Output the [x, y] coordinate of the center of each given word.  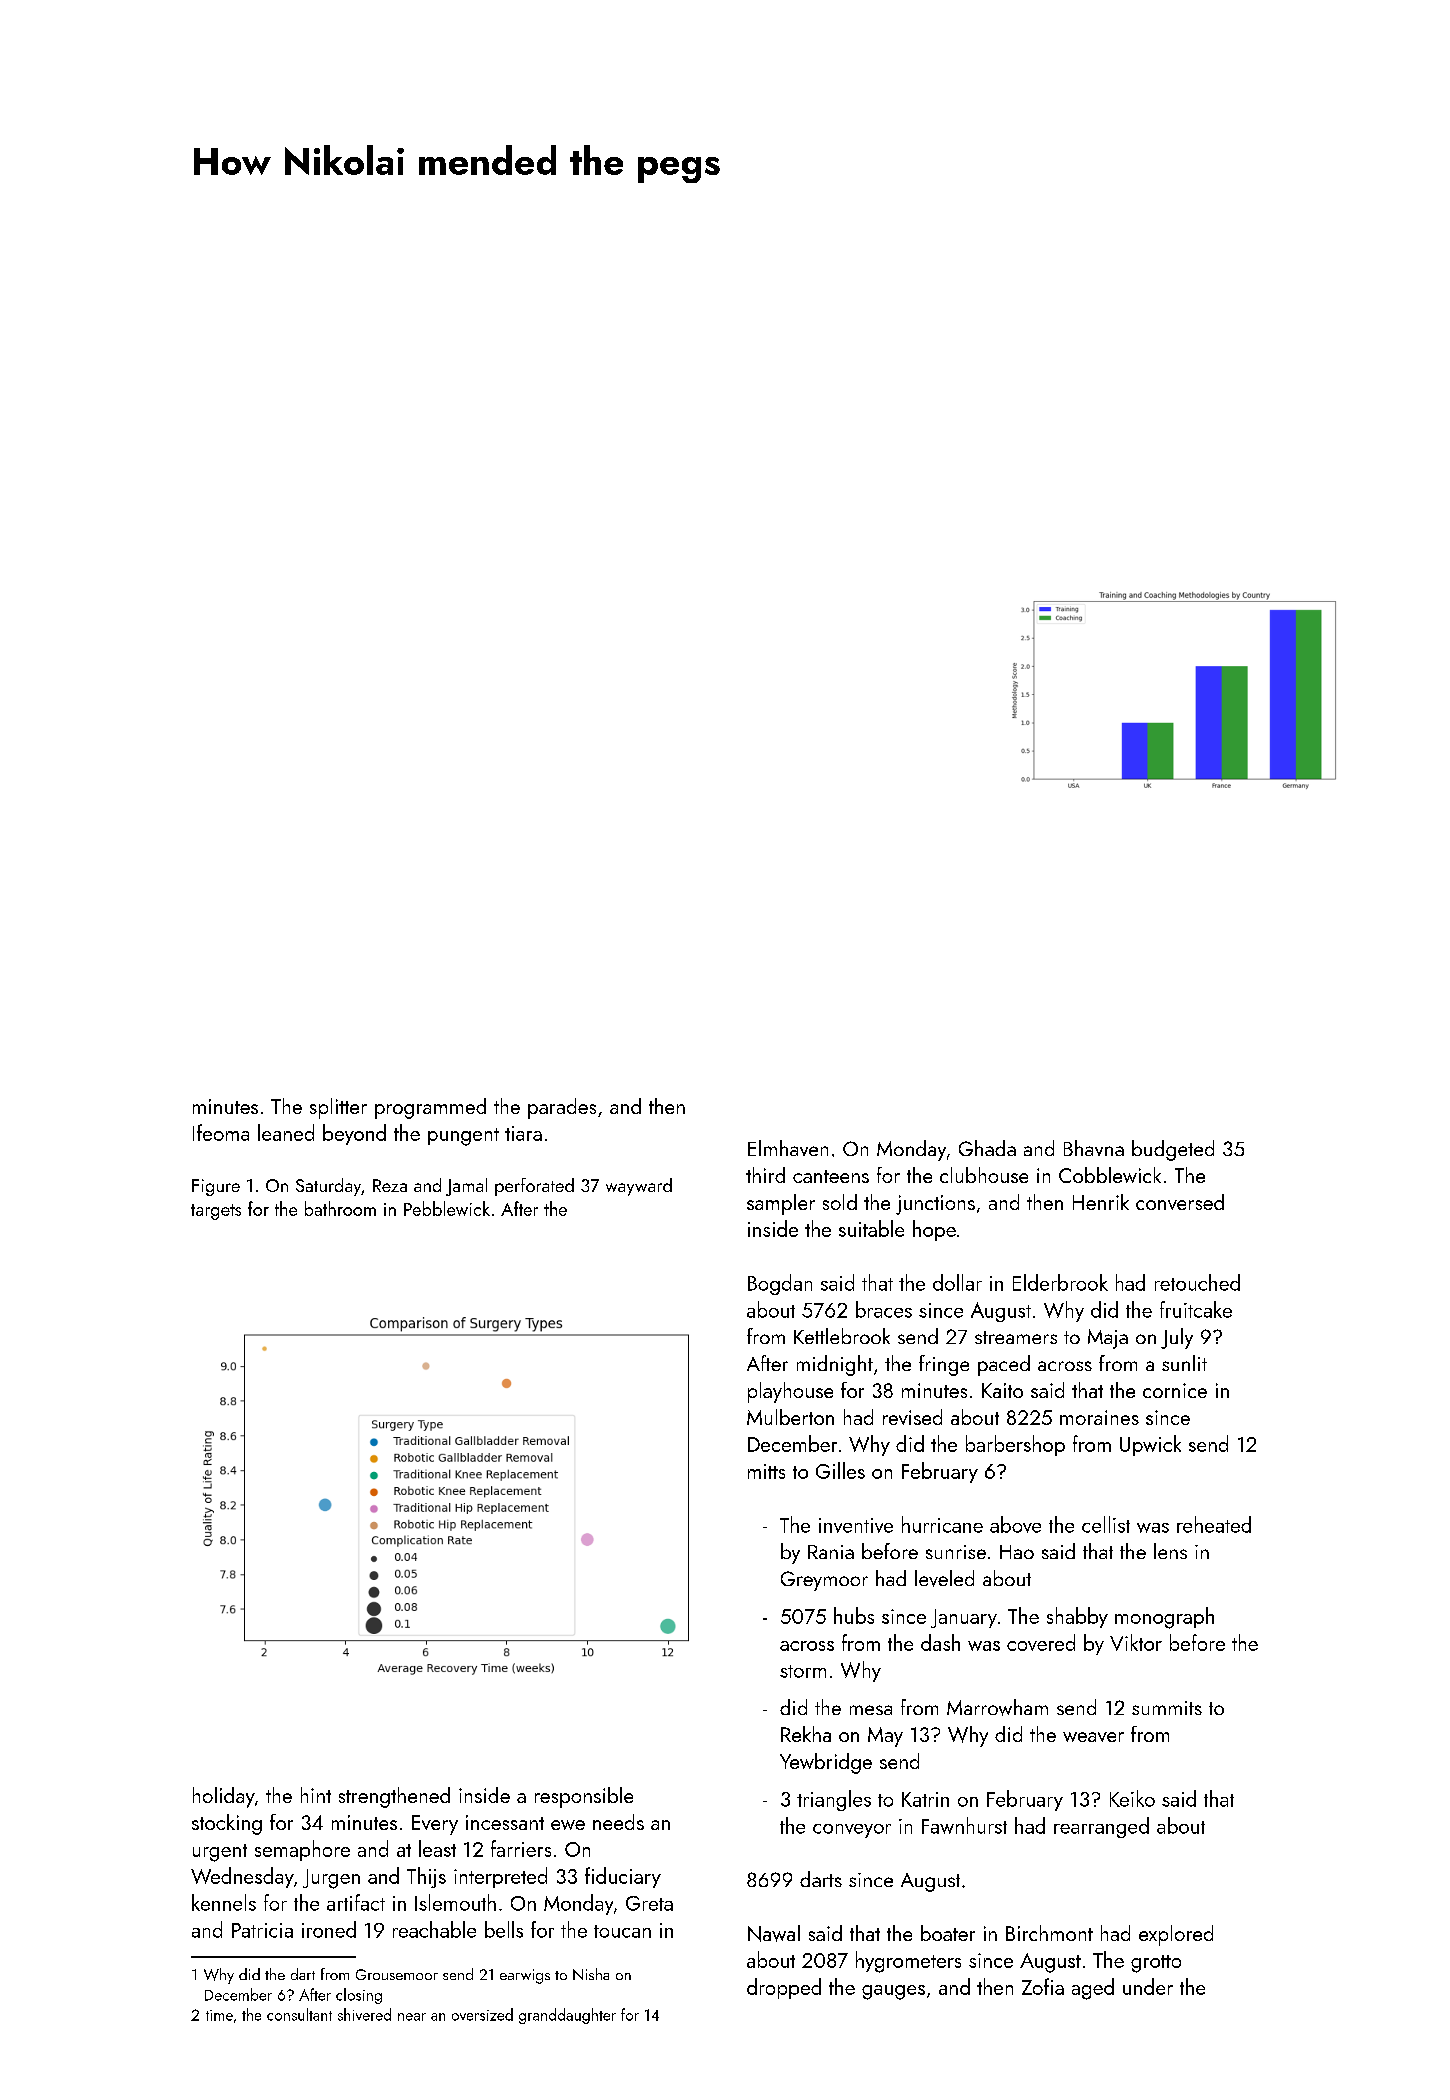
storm [803, 1671]
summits [1167, 1708]
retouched [1197, 1282]
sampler [781, 1204]
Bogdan [780, 1284]
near [412, 2017]
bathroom [340, 1208]
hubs [854, 1615]
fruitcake [1196, 1309]
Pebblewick [447, 1208]
